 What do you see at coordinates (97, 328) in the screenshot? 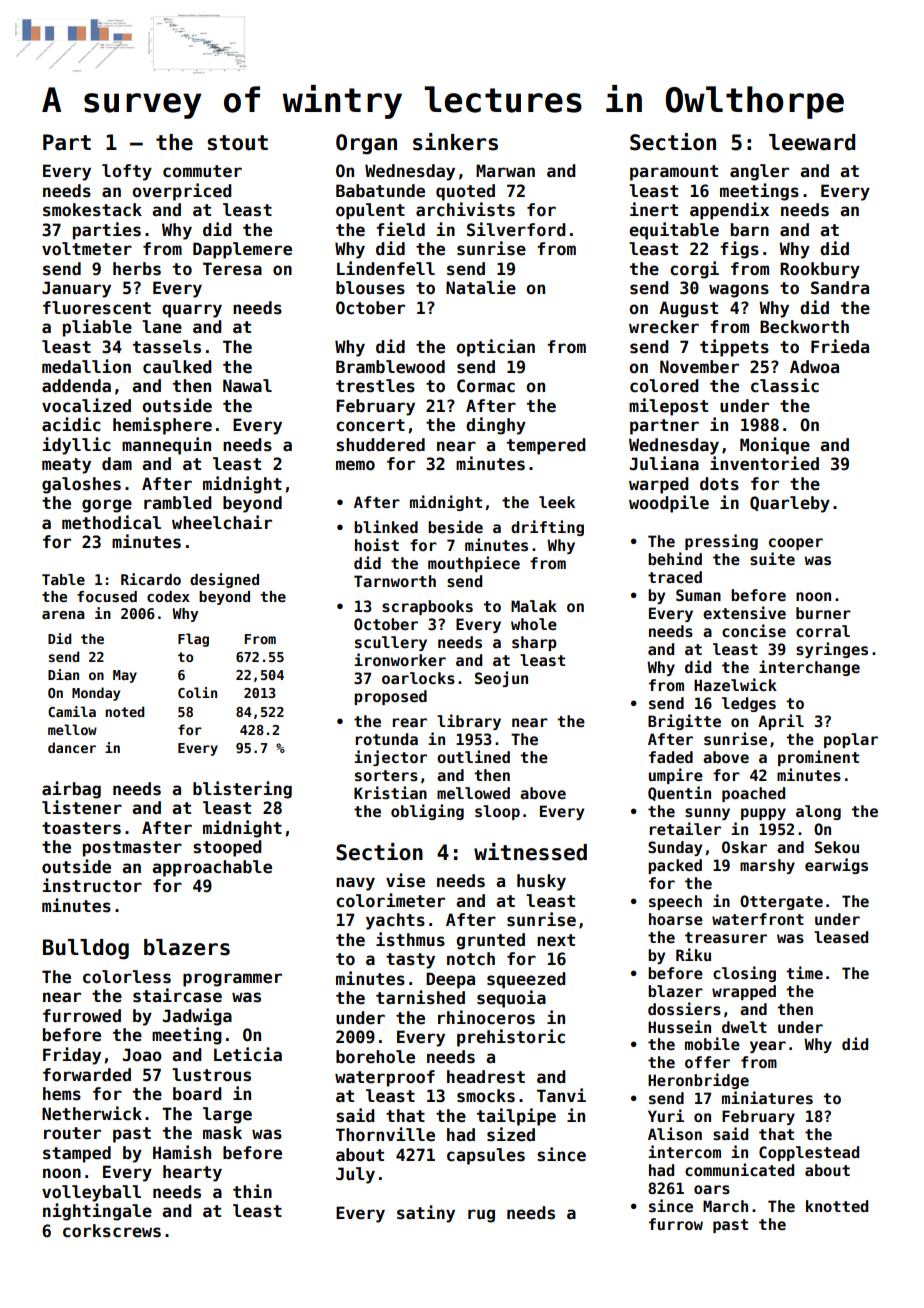
I see `pliable` at bounding box center [97, 328].
